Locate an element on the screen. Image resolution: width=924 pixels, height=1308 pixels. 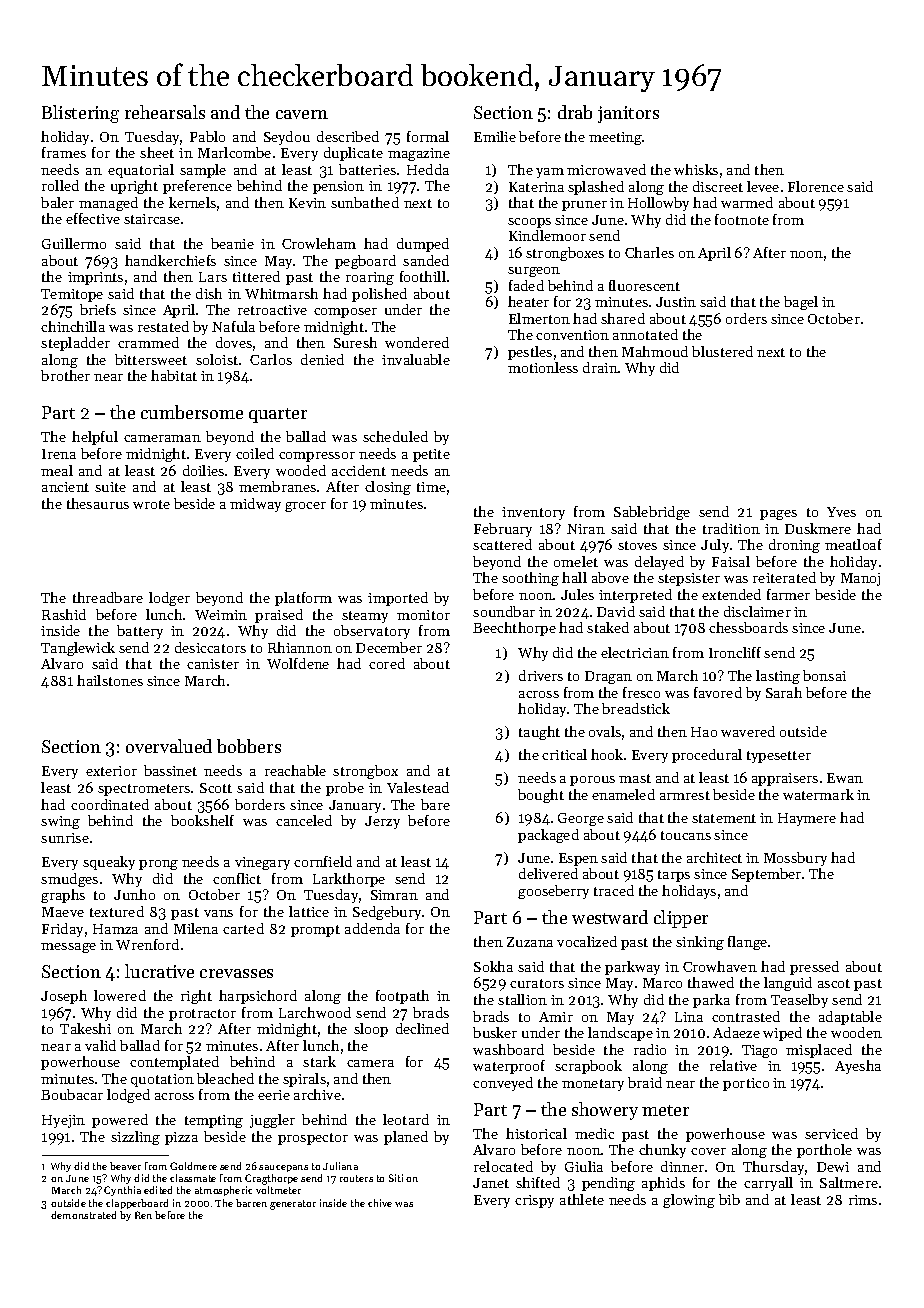
athlete is located at coordinates (582, 1199).
